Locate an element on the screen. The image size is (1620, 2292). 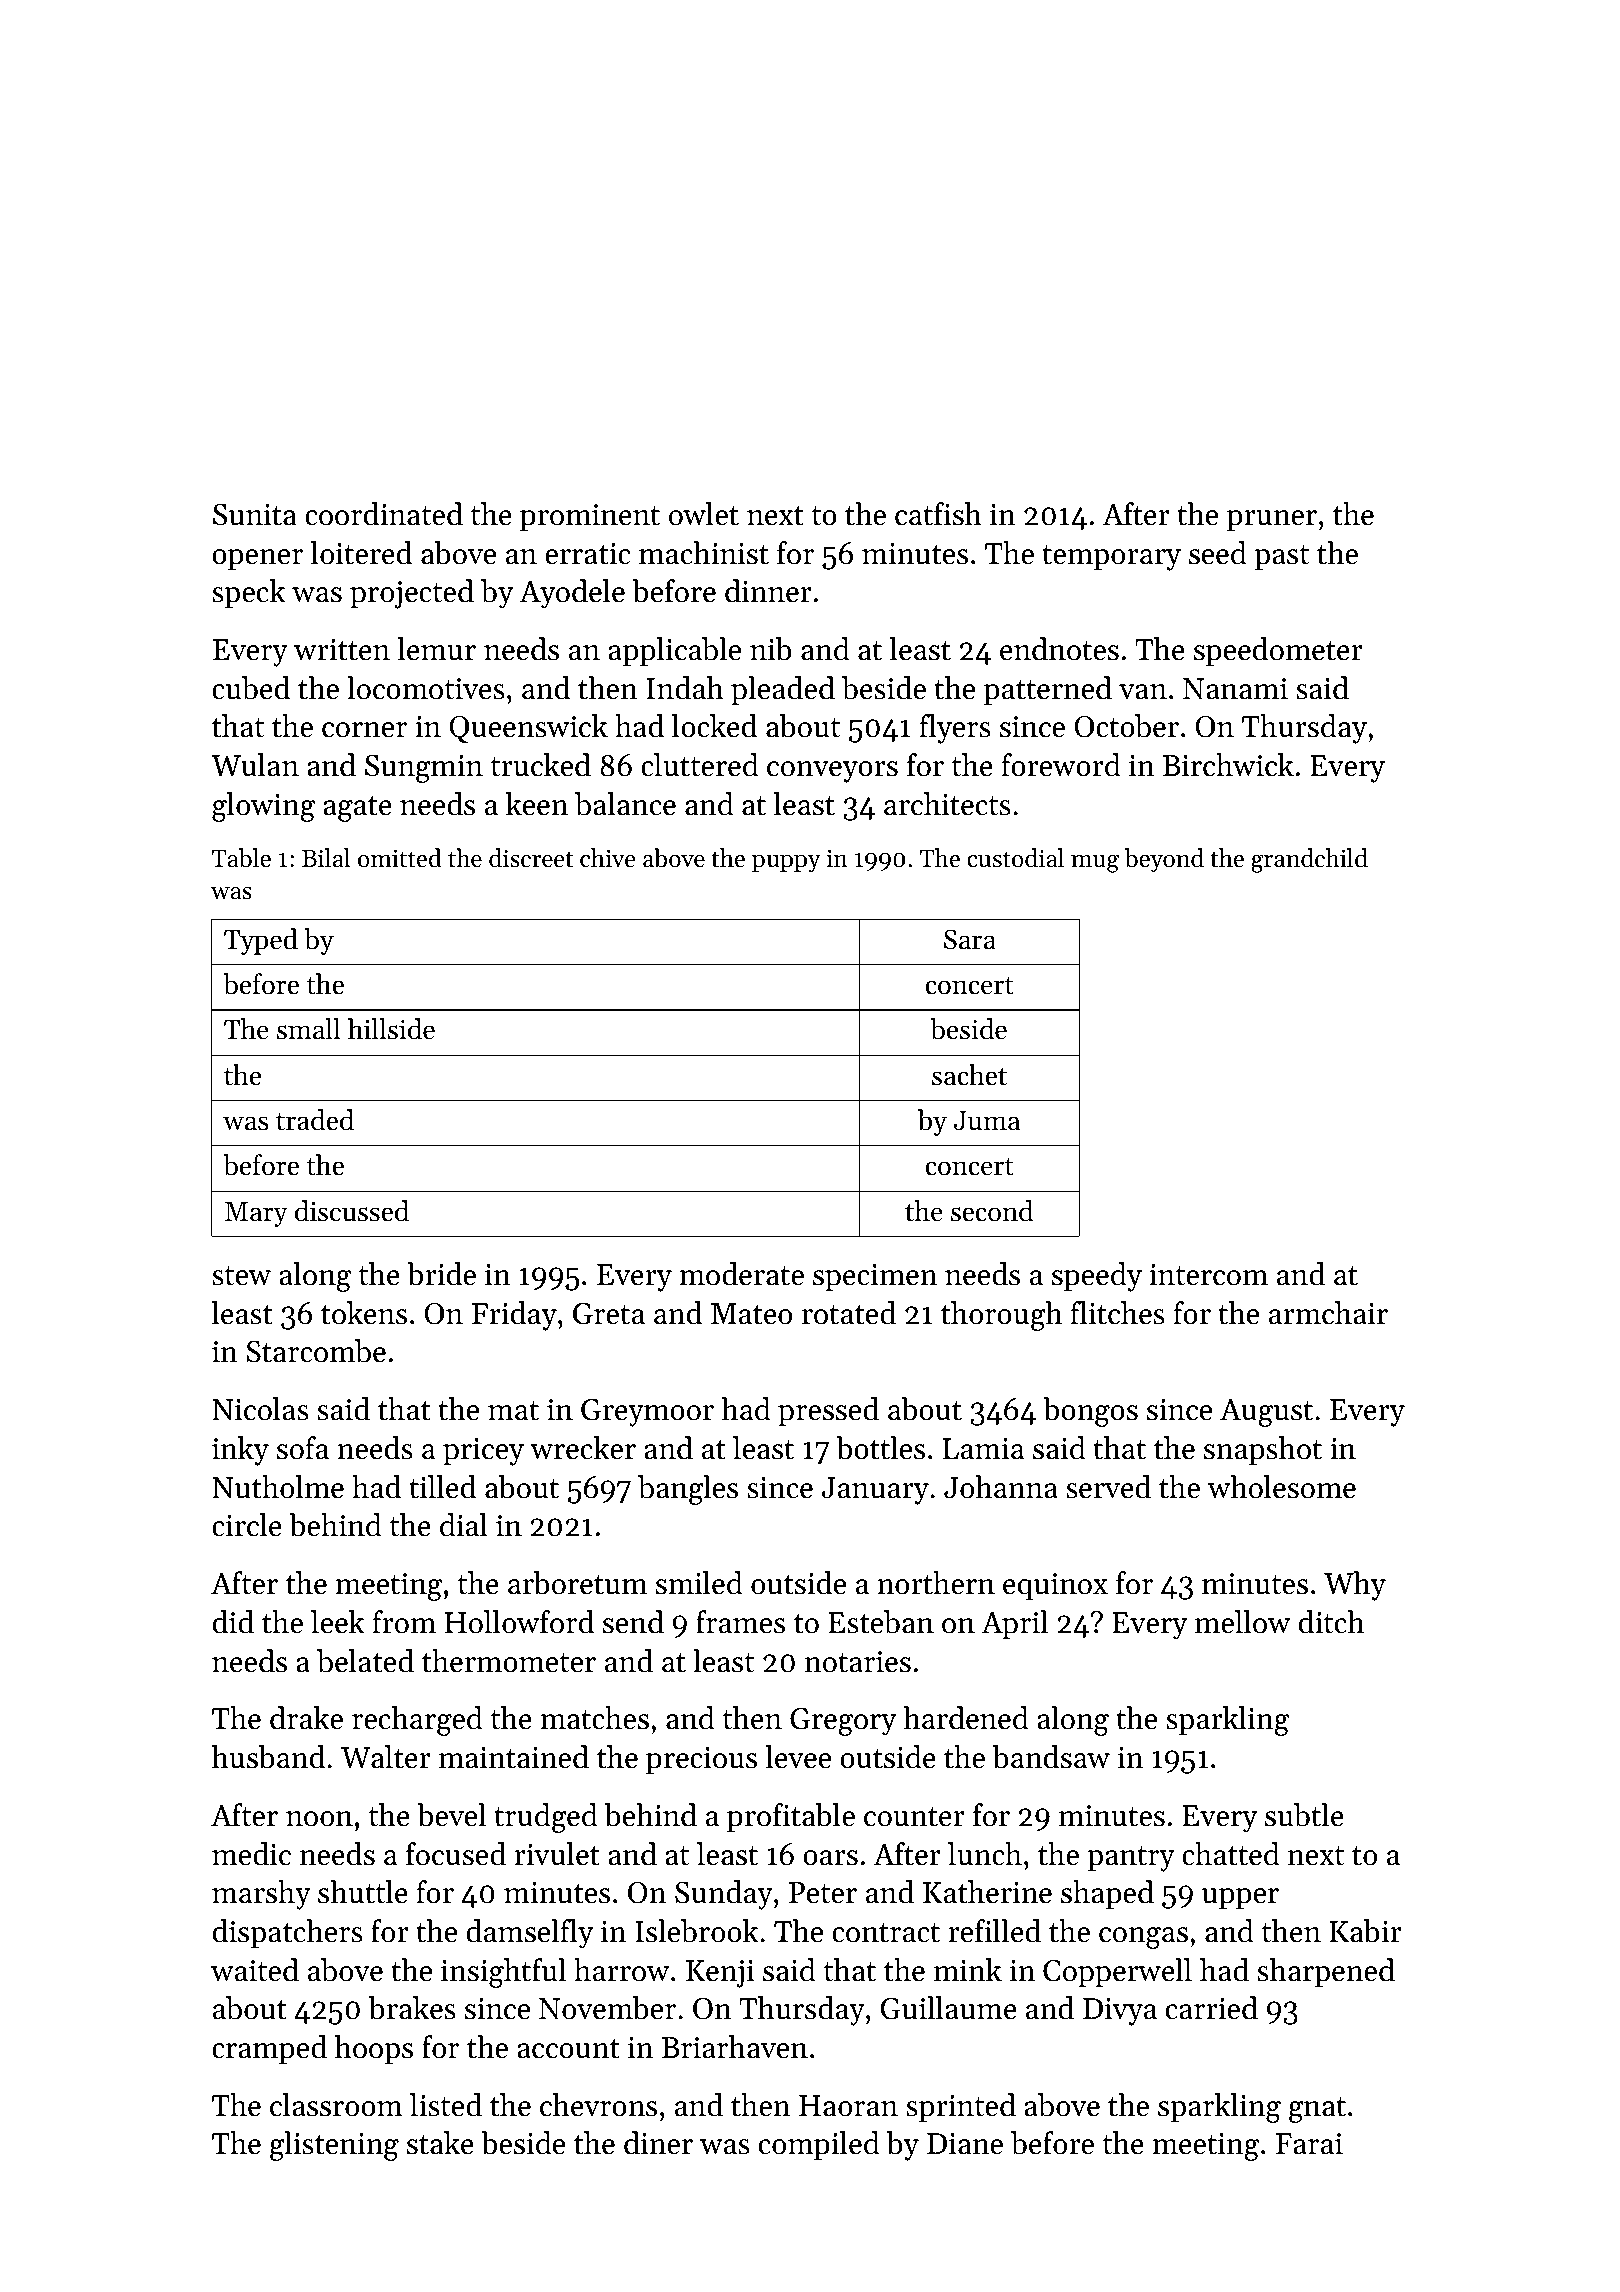
glistening is located at coordinates (334, 2146).
